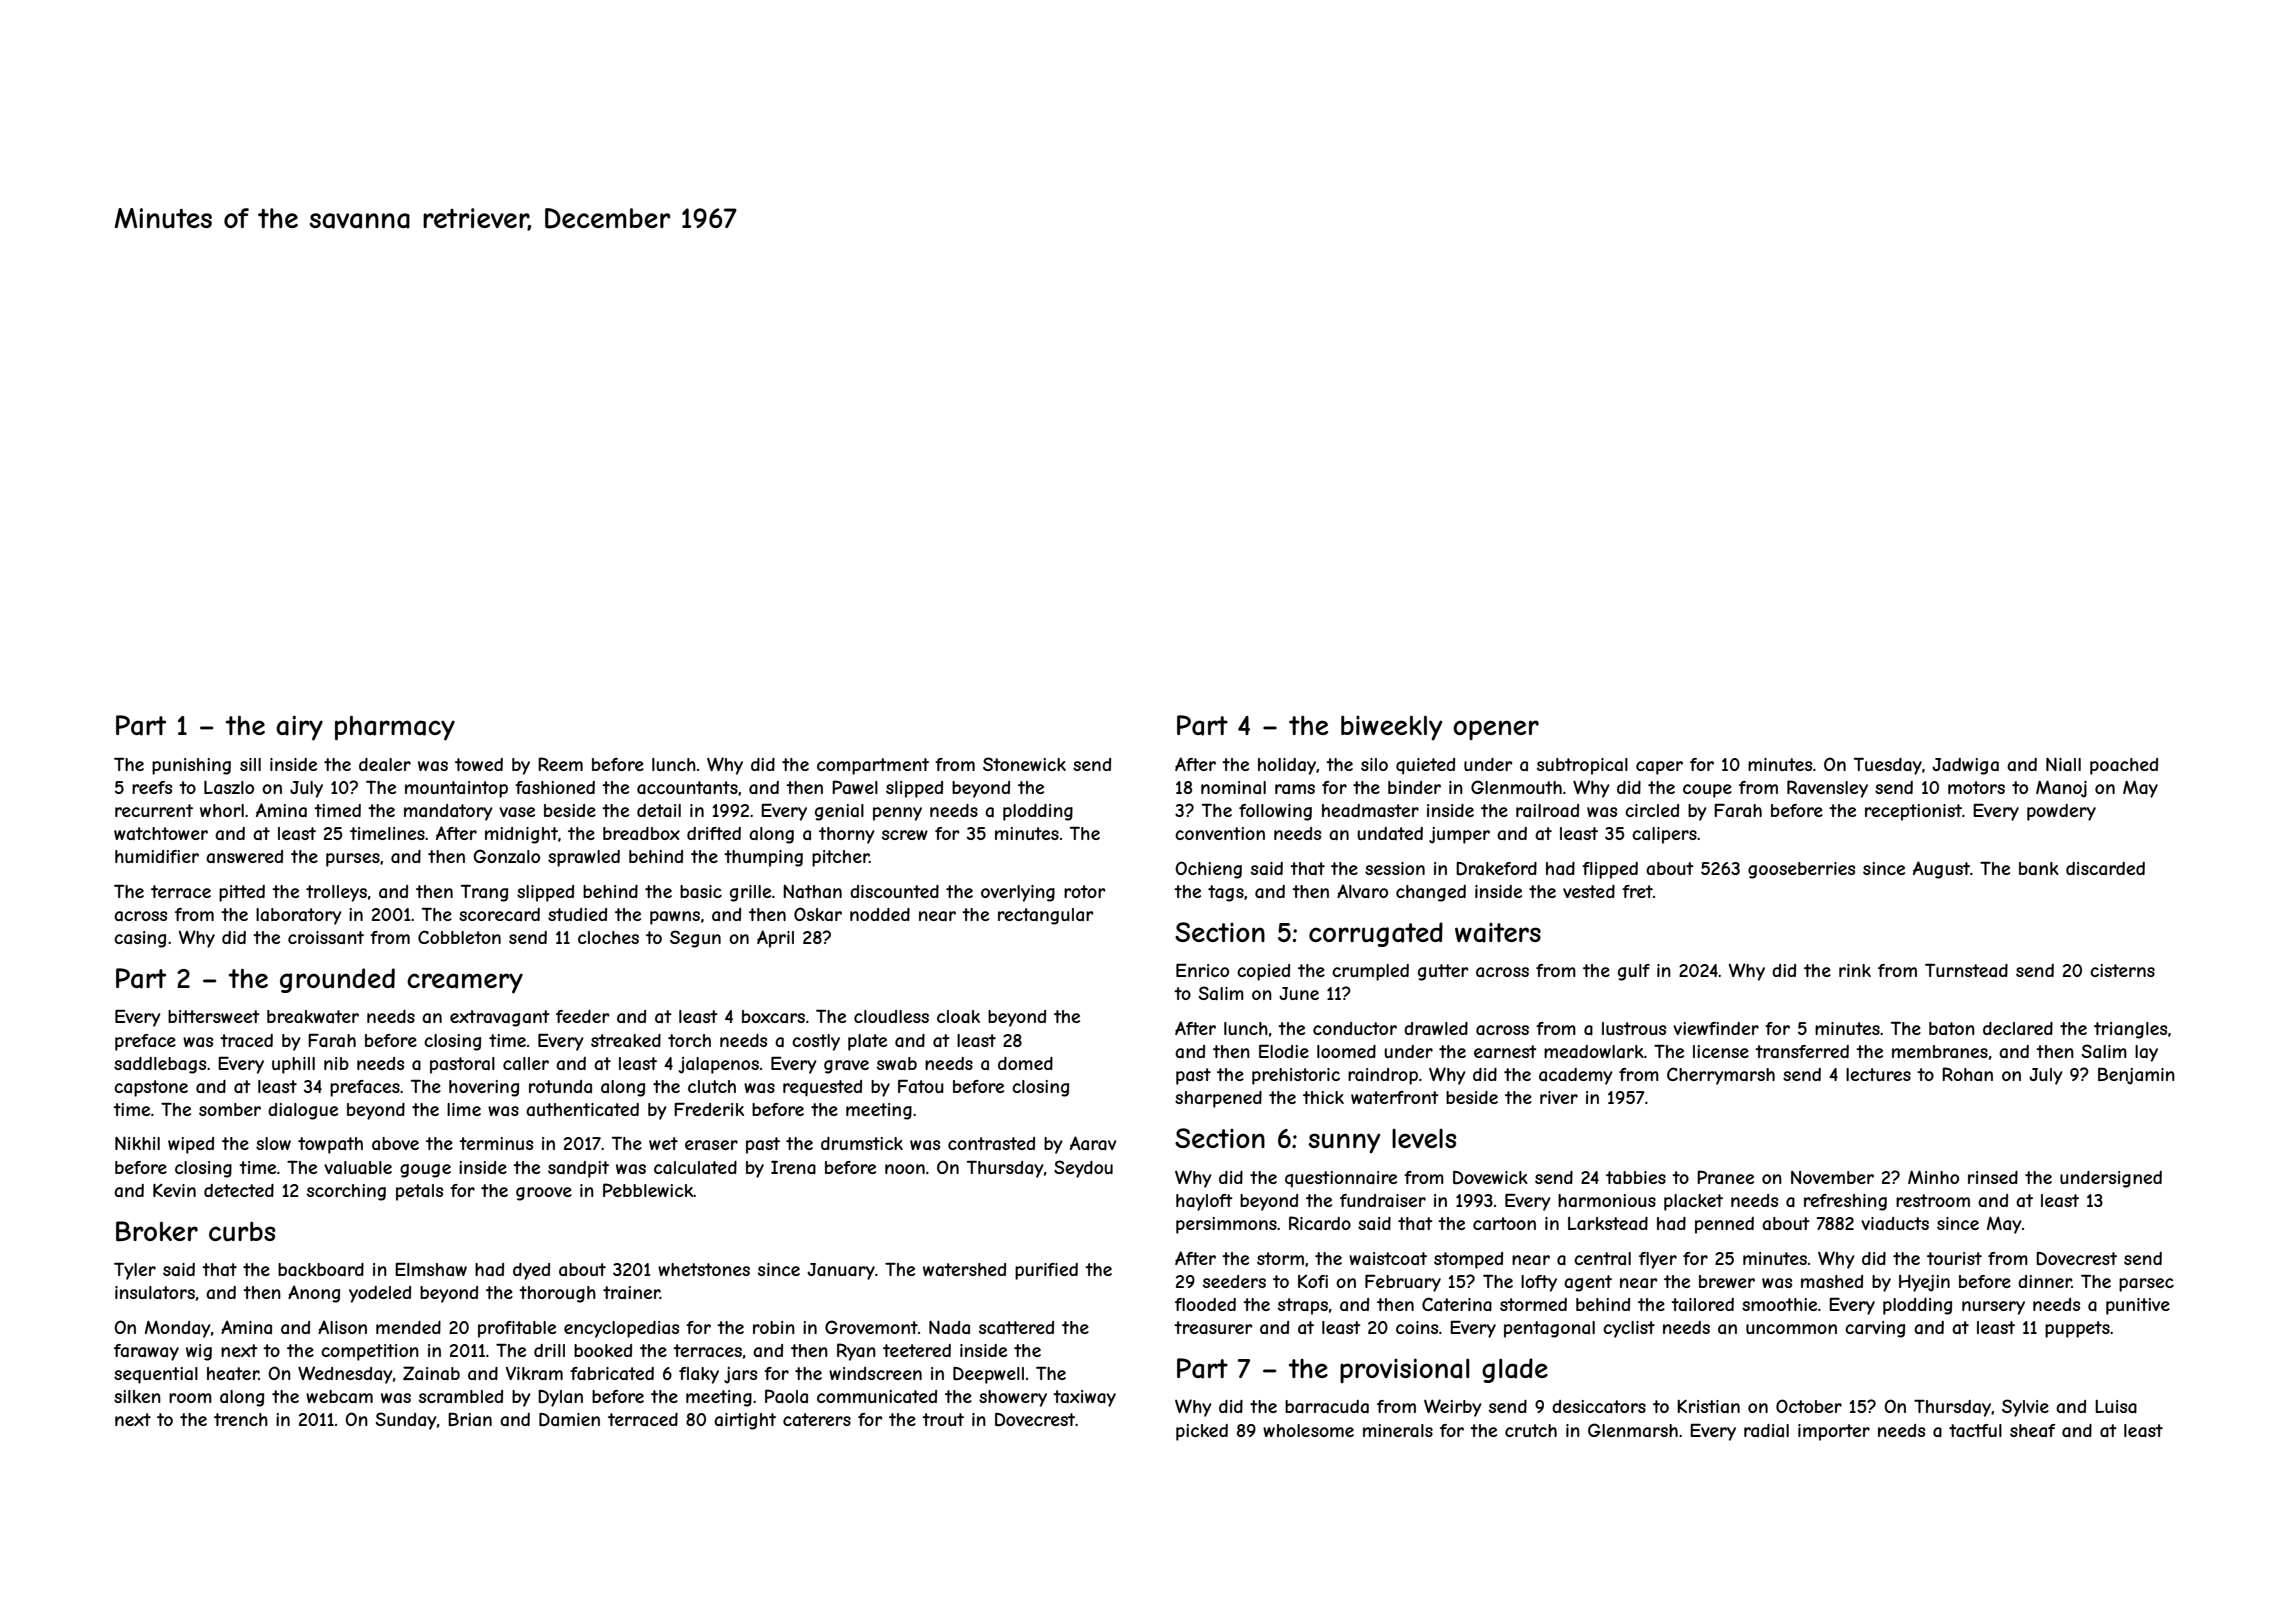 This image has width=2292, height=1620. I want to click on pitted, so click(242, 893).
